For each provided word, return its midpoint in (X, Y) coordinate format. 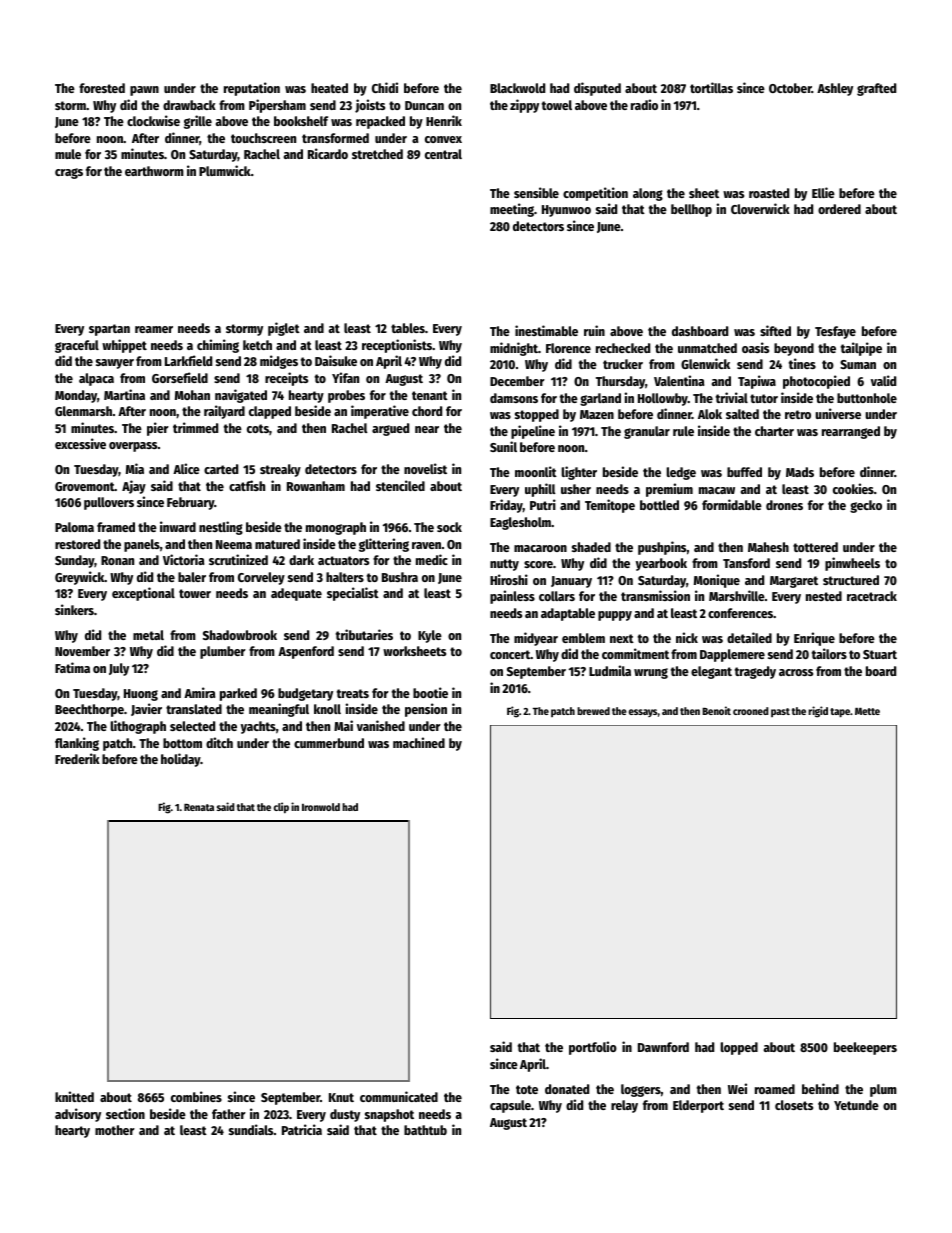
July (119, 669)
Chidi (385, 87)
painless (512, 597)
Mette (867, 711)
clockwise (153, 120)
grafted (876, 89)
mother (115, 1130)
